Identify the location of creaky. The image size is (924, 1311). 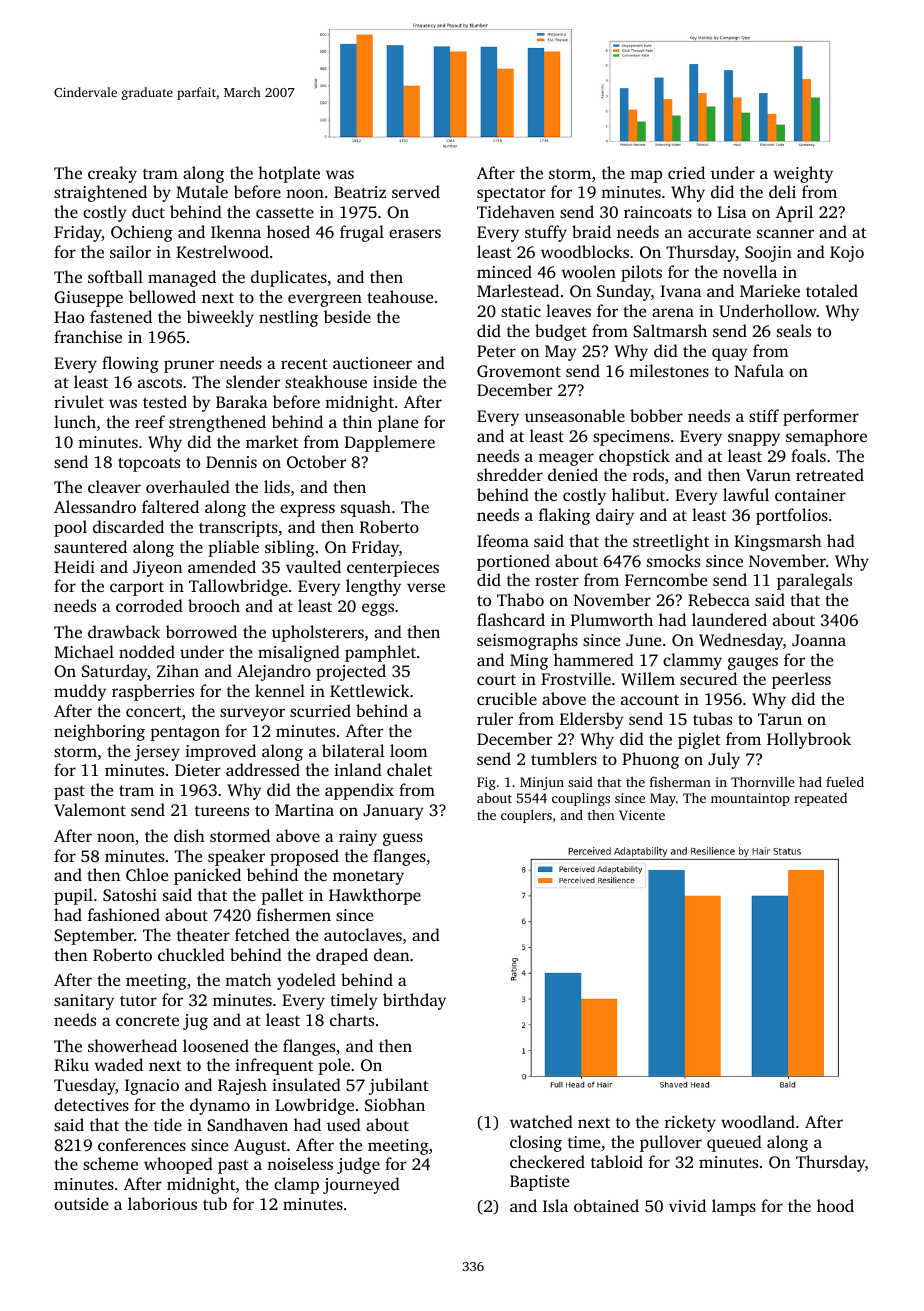
(112, 174).
